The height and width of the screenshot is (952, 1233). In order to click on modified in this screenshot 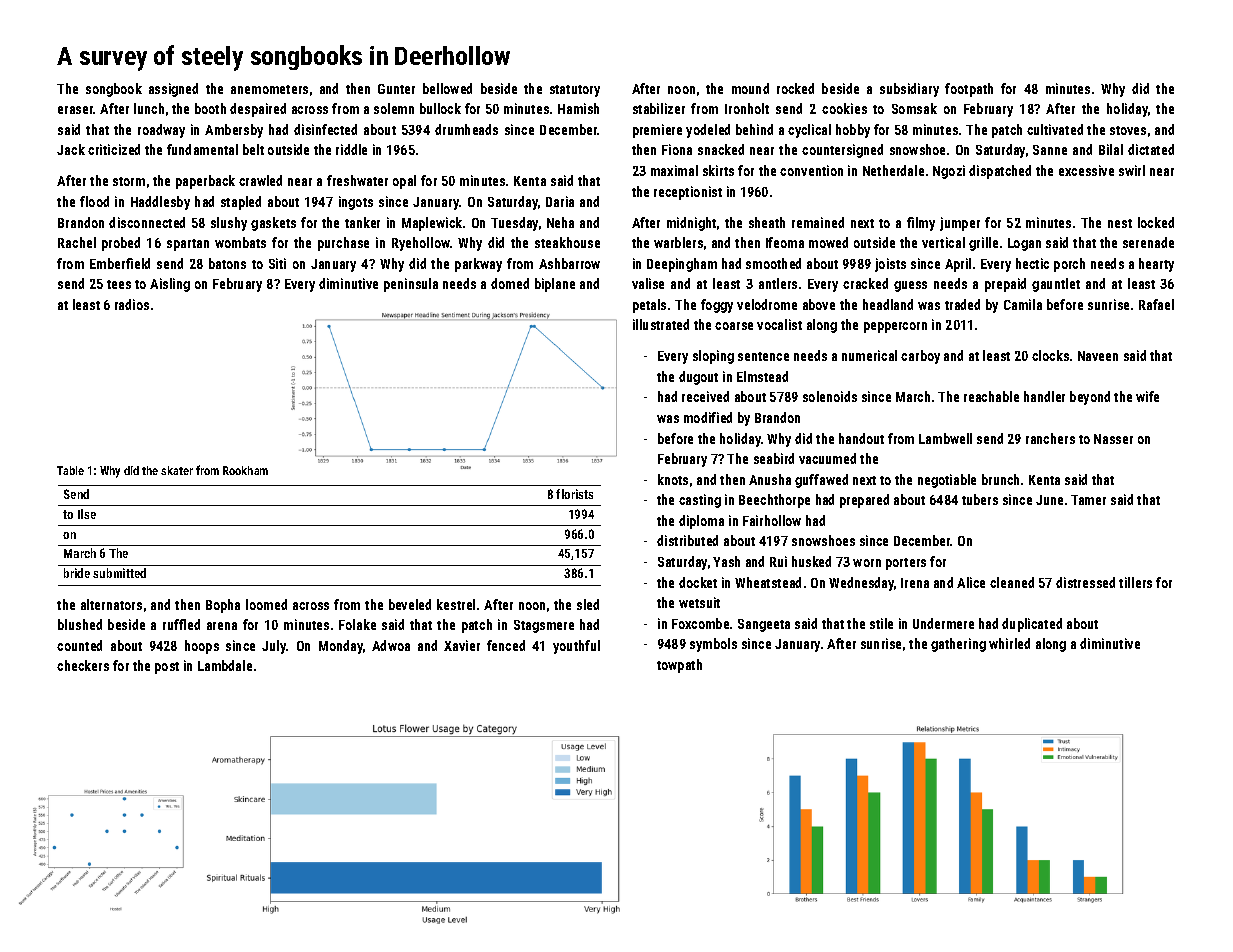, I will do `click(708, 417)`.
